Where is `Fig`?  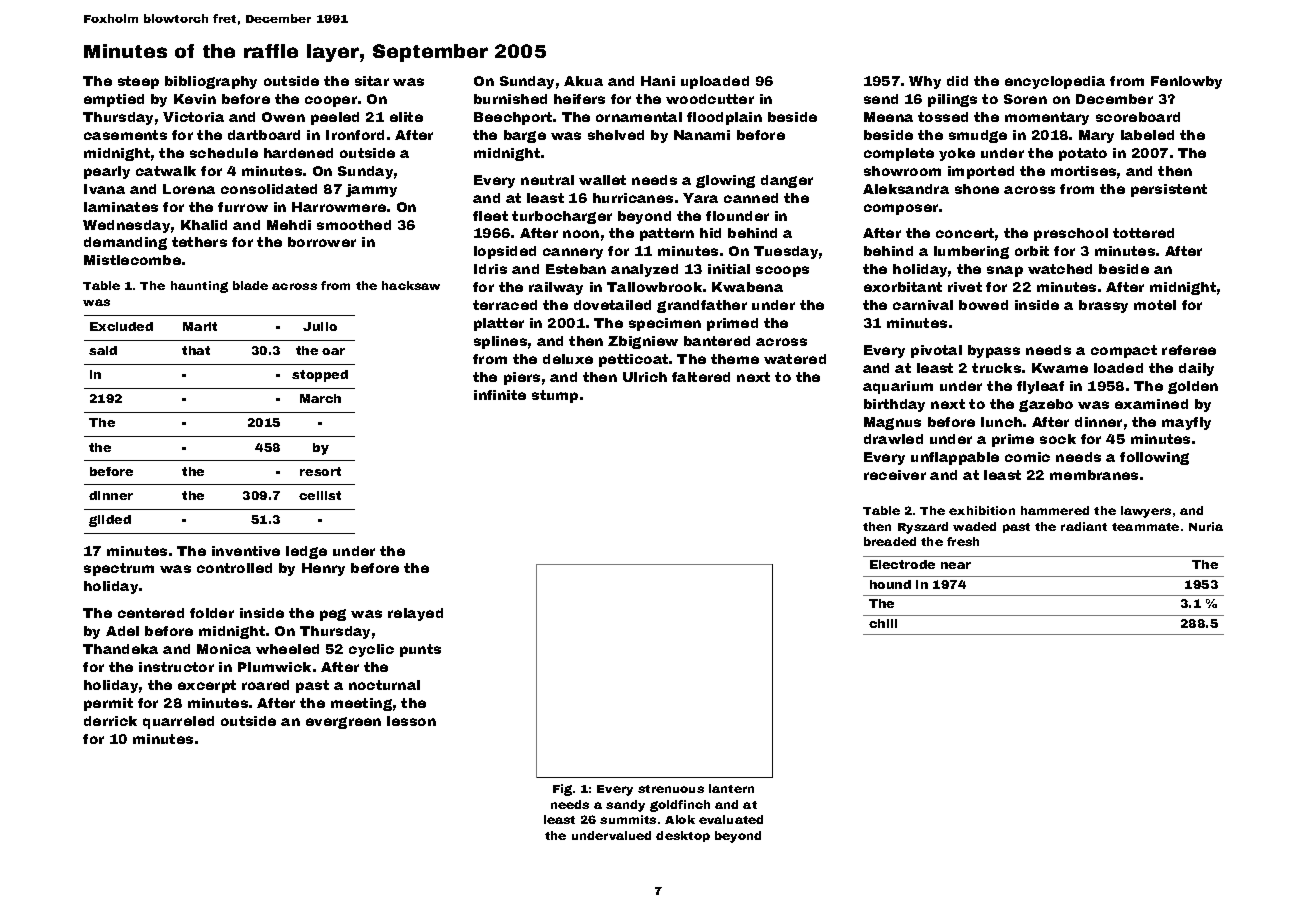
Fig is located at coordinates (562, 790).
